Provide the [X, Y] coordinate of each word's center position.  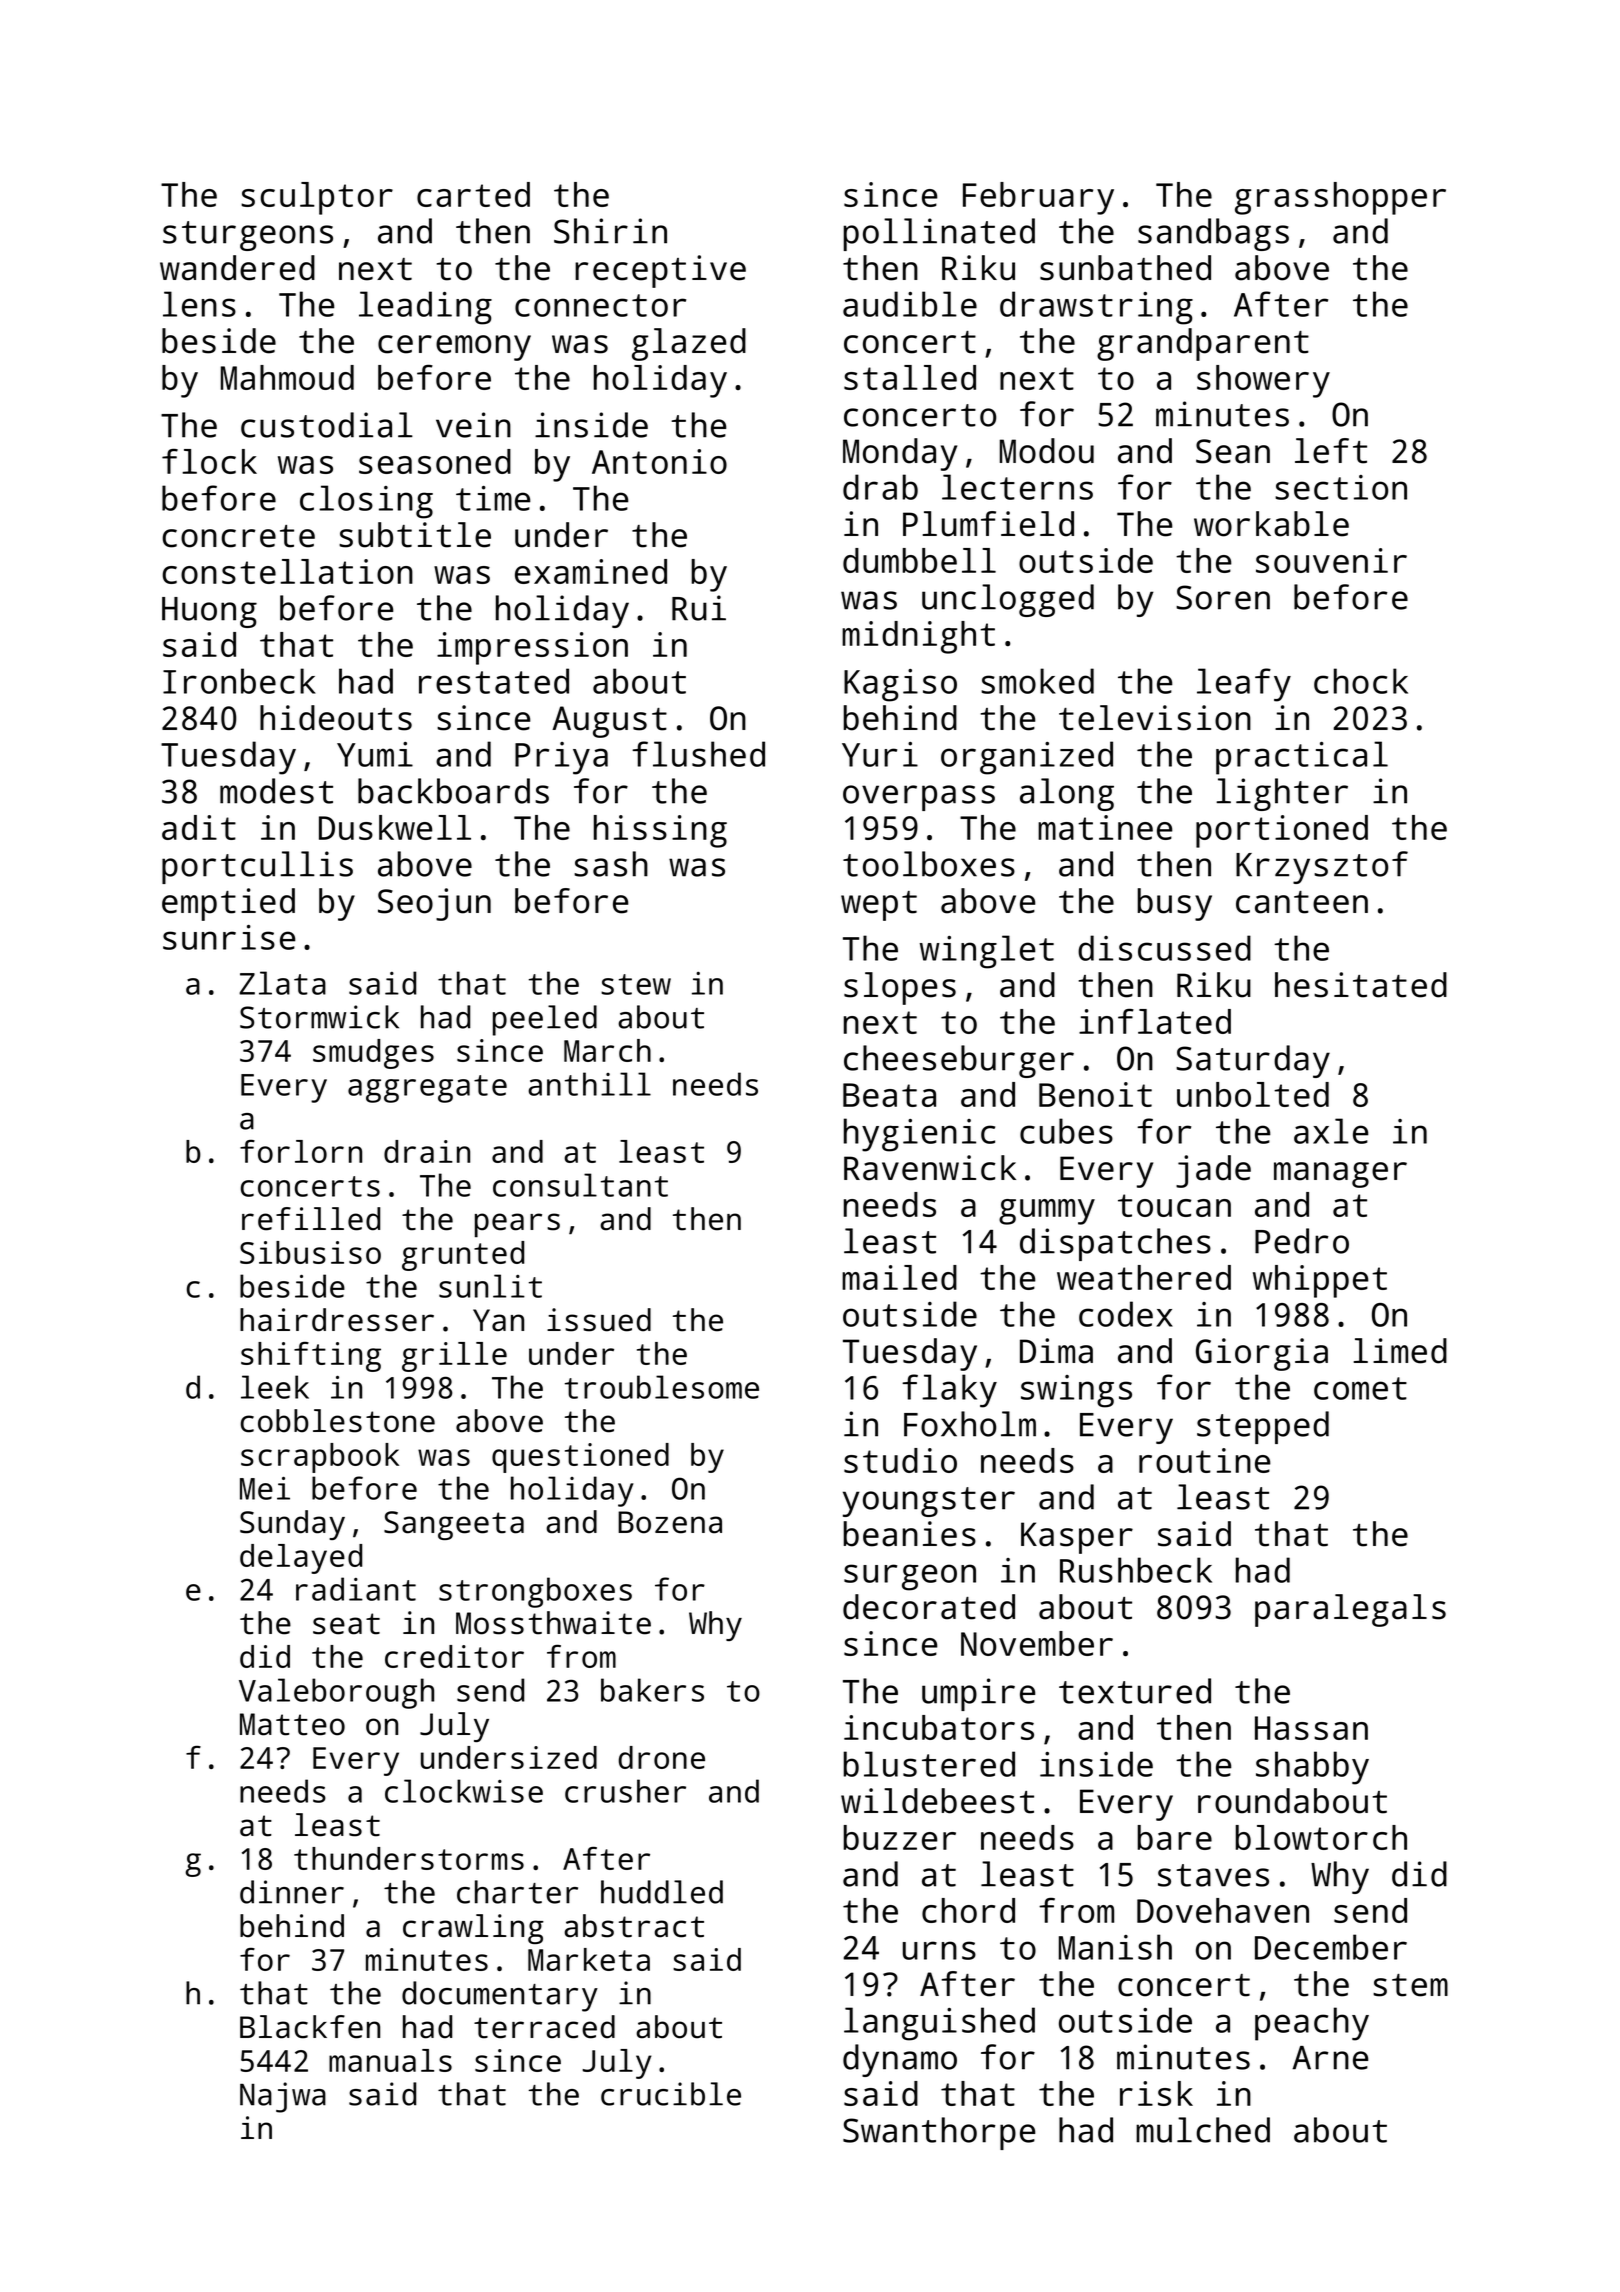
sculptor [317, 198]
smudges [373, 1054]
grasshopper [1340, 198]
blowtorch [1321, 1837]
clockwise [464, 1791]
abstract [634, 1926]
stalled [910, 377]
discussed [1164, 948]
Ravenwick [930, 1168]
